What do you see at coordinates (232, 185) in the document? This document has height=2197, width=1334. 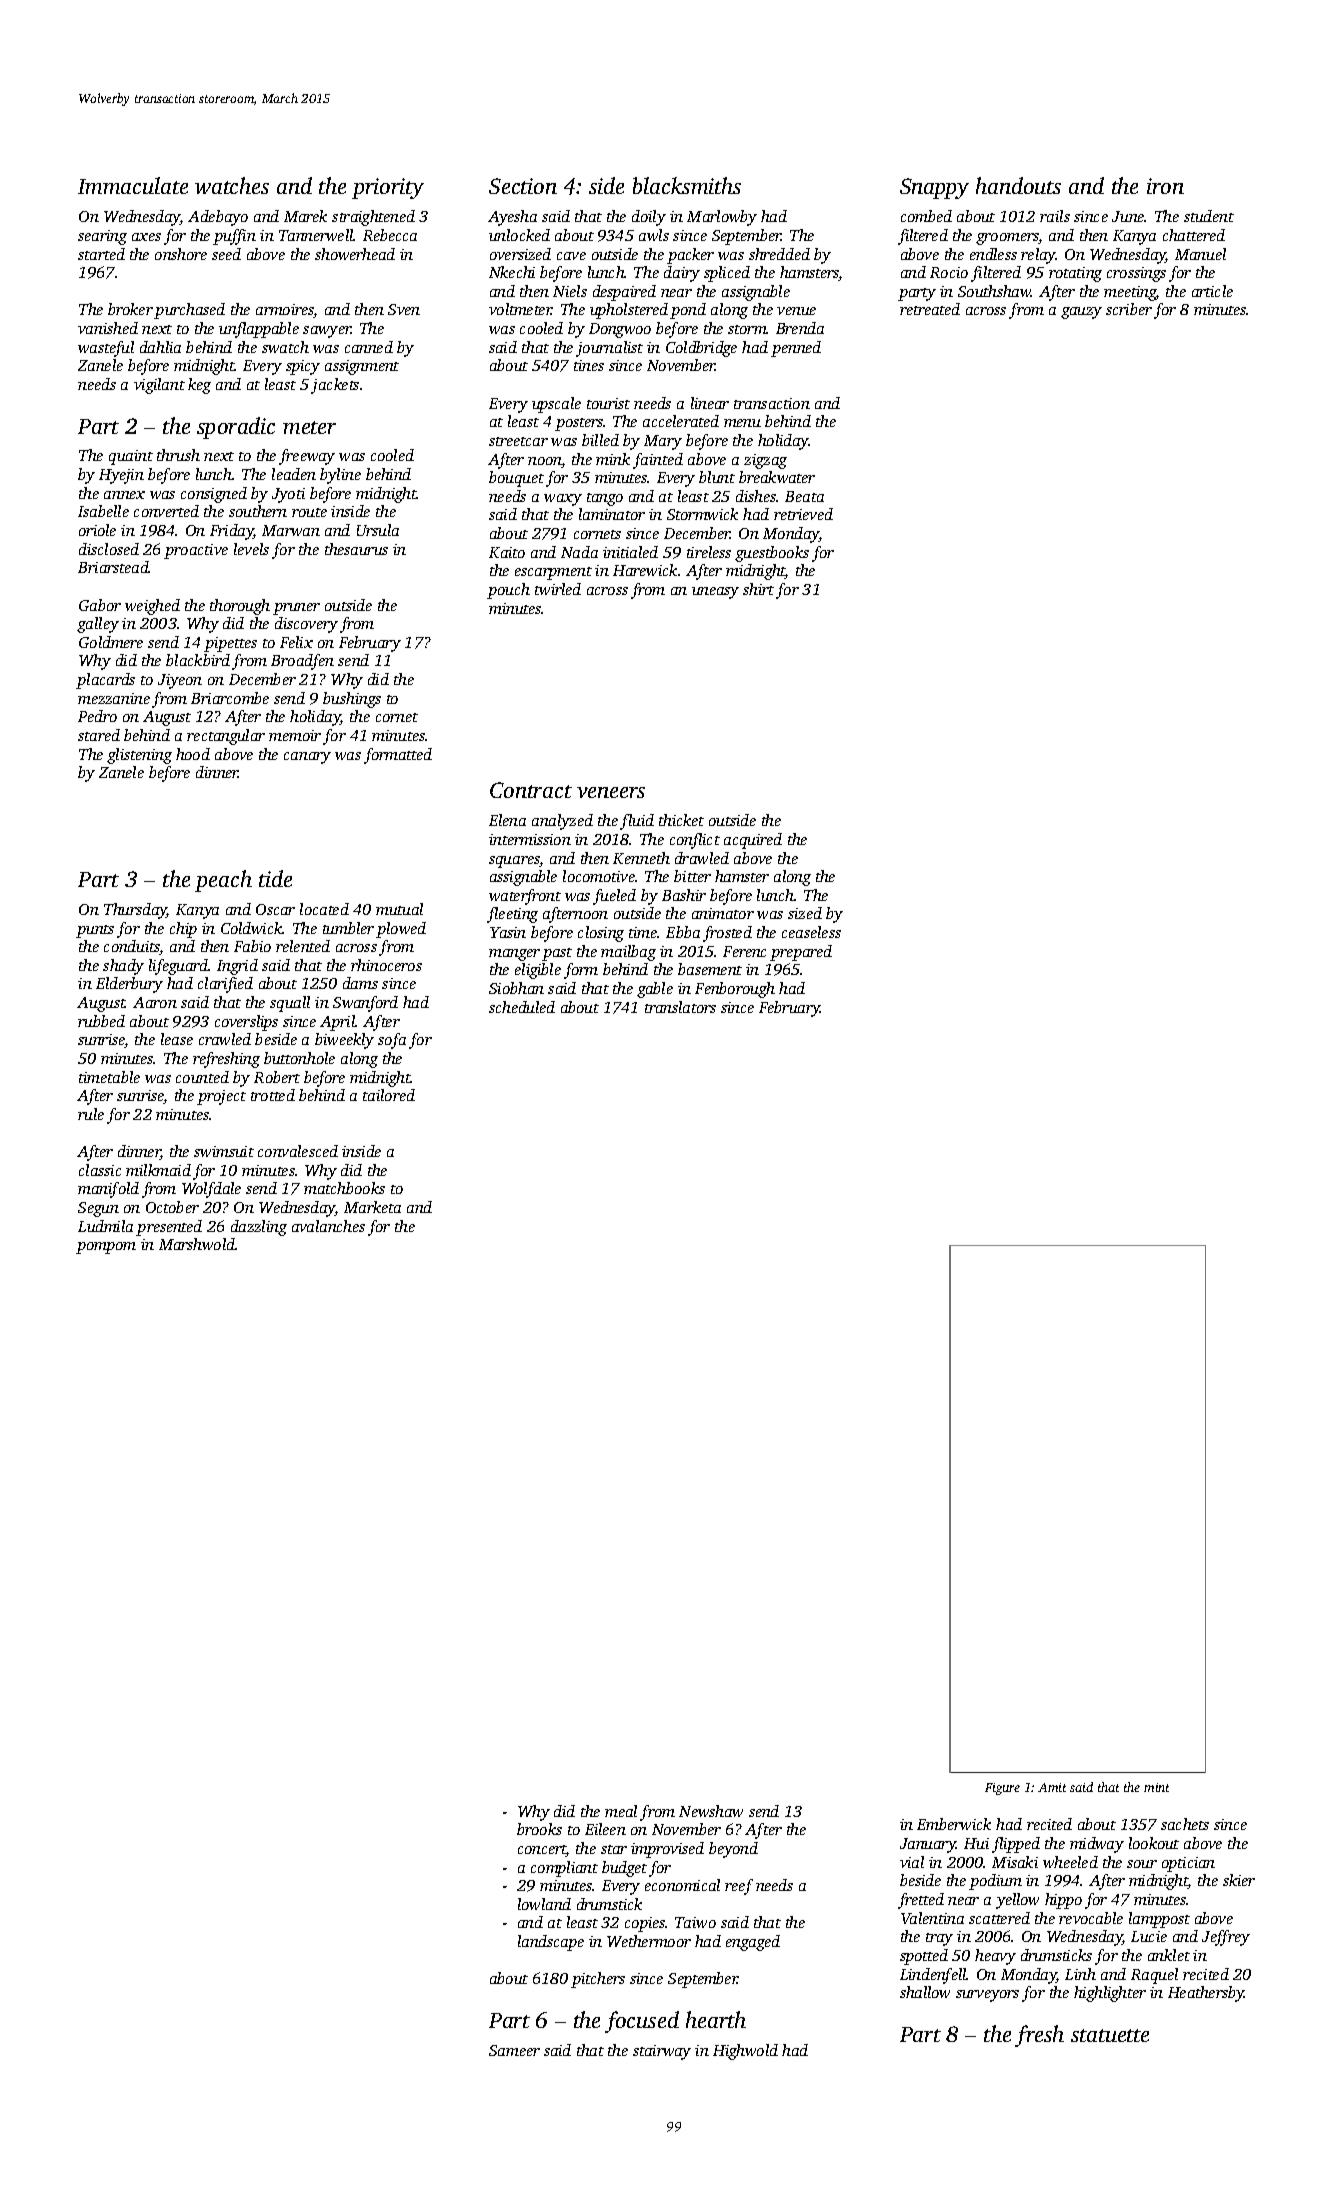 I see `watches` at bounding box center [232, 185].
